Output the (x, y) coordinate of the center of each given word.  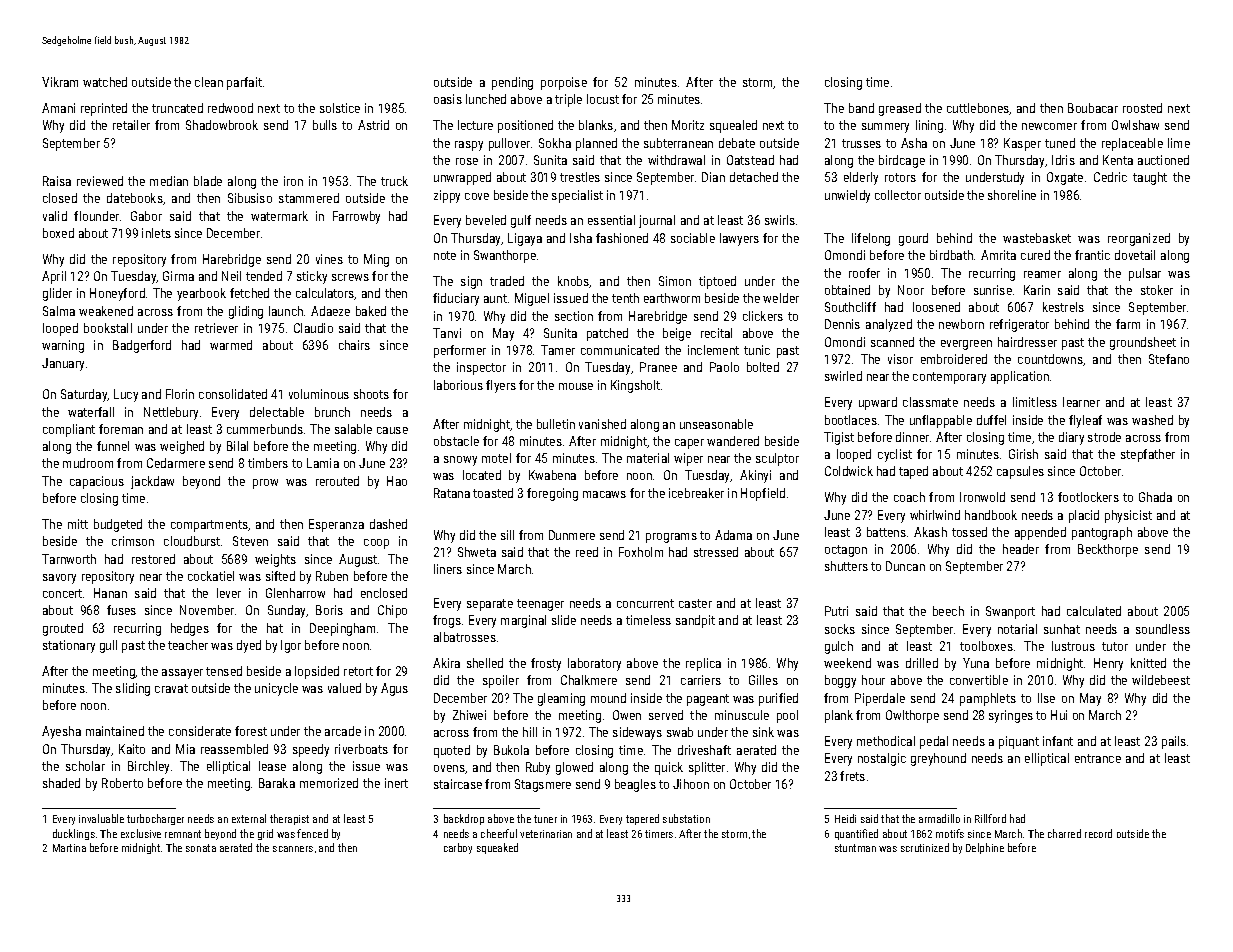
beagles (635, 785)
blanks (596, 125)
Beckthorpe (1108, 550)
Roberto (122, 783)
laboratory (594, 664)
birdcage (902, 161)
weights (275, 560)
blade (208, 181)
